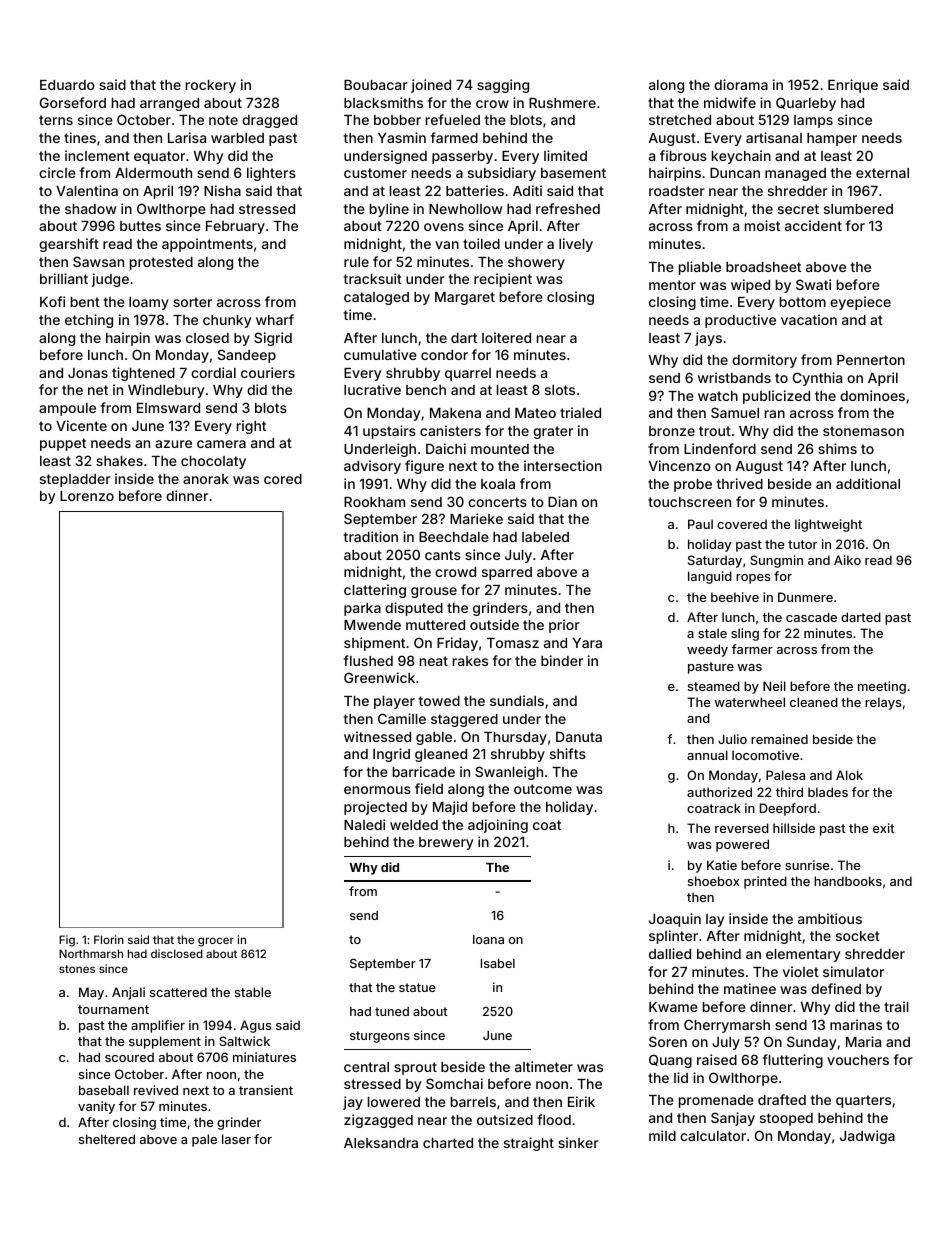 This screenshot has height=1233, width=952. Describe the element at coordinates (129, 1057) in the screenshot. I see `scoured` at that location.
